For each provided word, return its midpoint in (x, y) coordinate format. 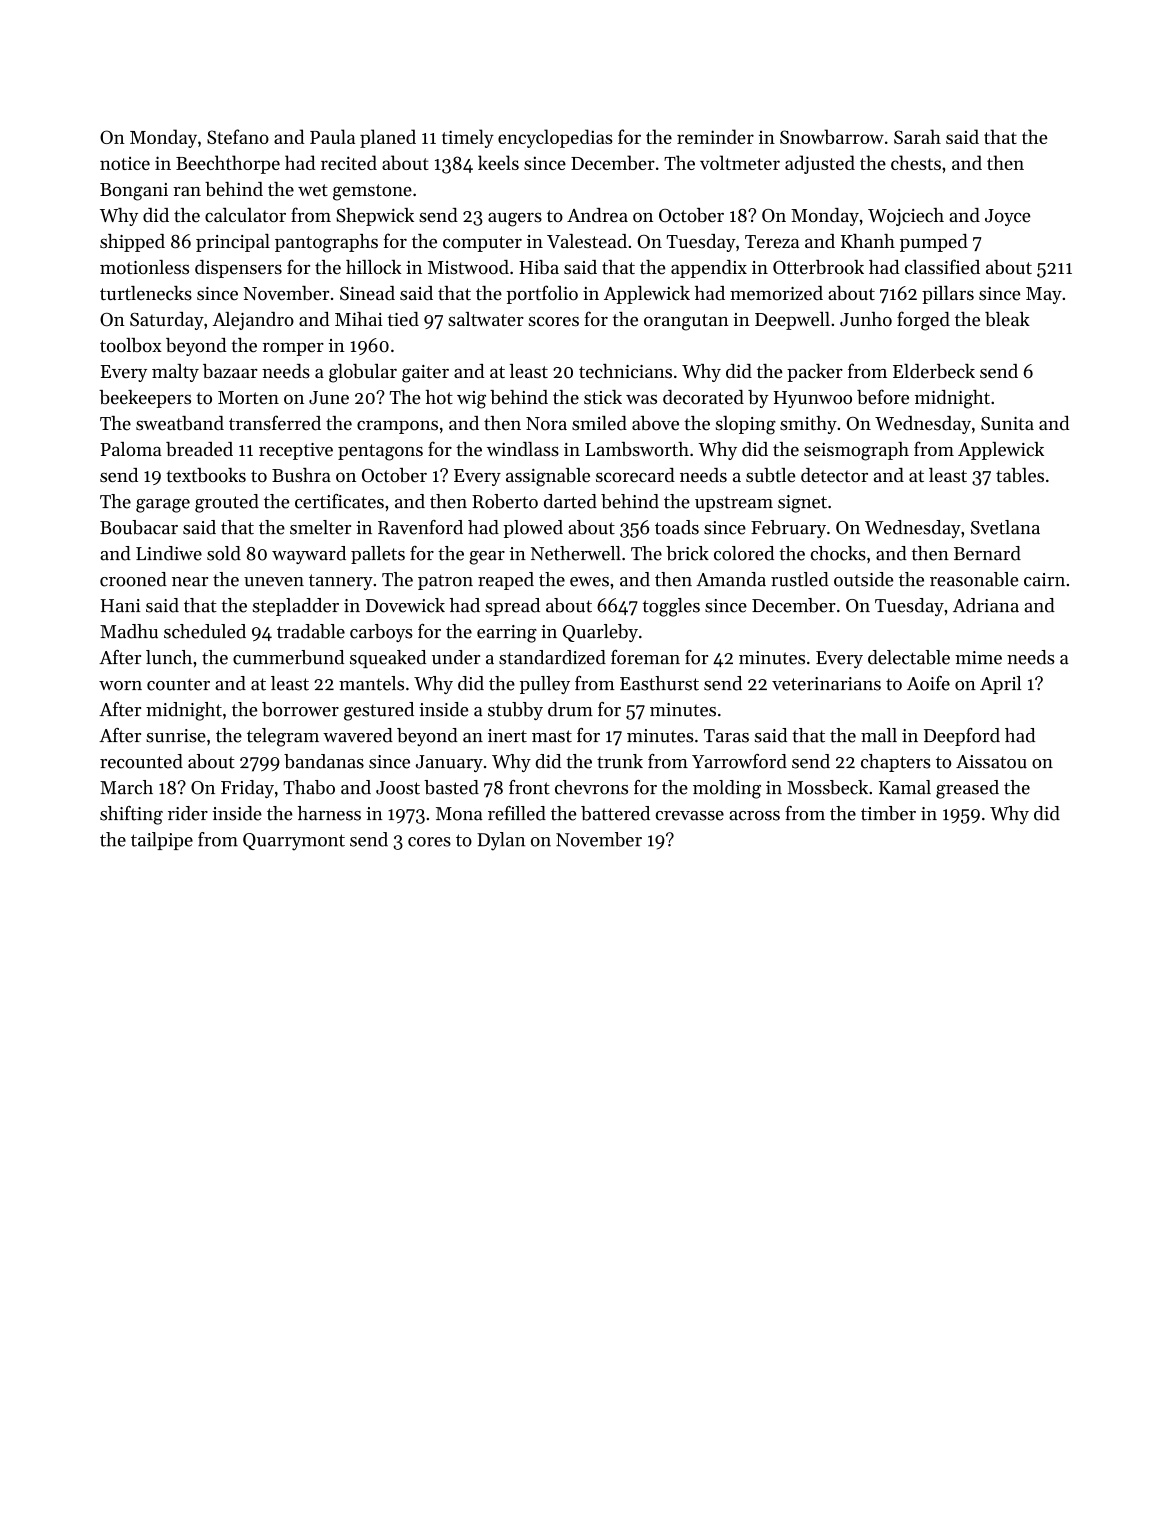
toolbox (131, 345)
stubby (515, 711)
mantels (371, 683)
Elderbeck (934, 371)
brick (687, 553)
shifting (131, 815)
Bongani (134, 192)
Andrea (597, 215)
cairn (1044, 580)
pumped (934, 243)
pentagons (380, 452)
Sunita (1007, 423)
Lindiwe (169, 553)
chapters (896, 763)
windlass (523, 449)
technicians (625, 371)
